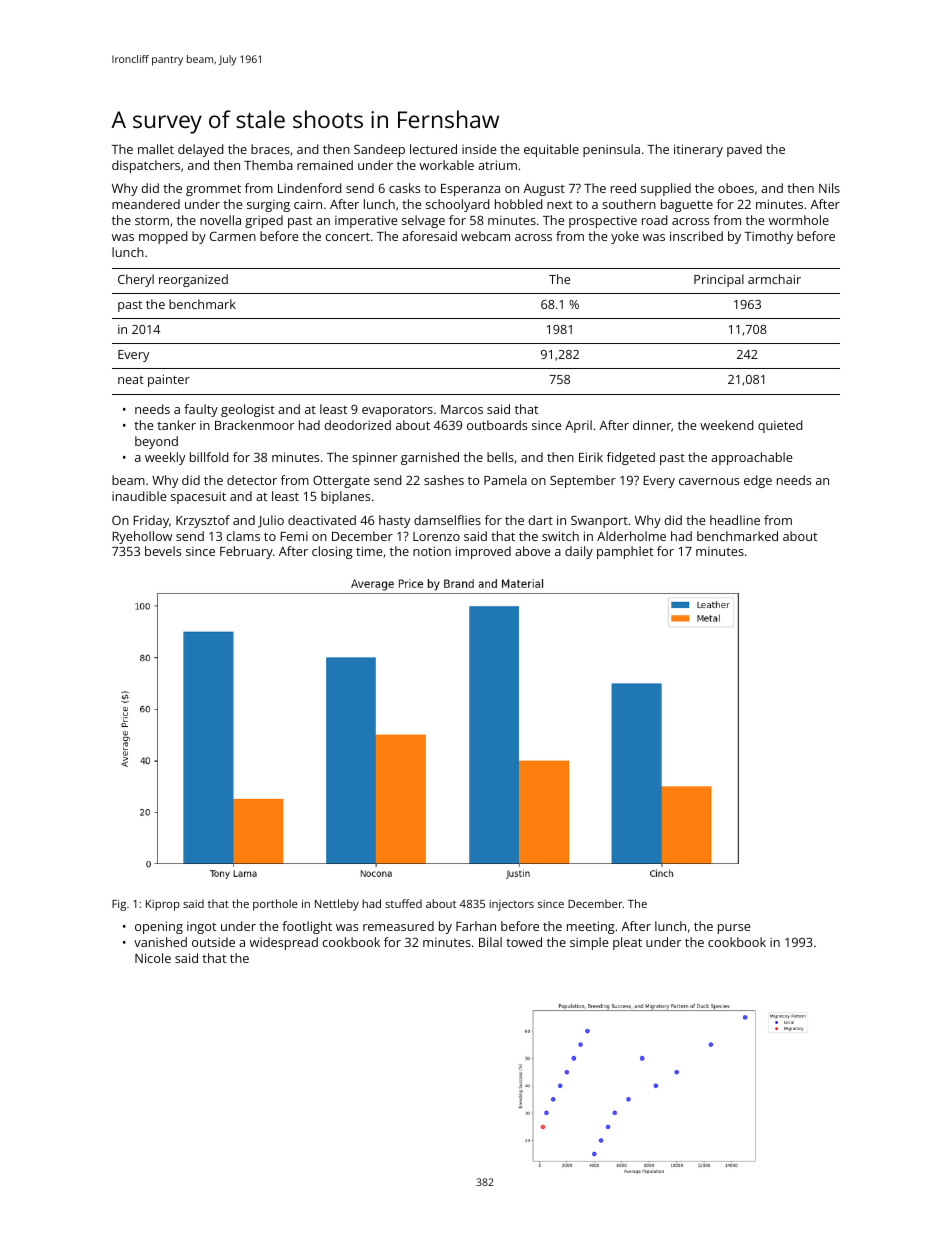  Describe the element at coordinates (631, 536) in the screenshot. I see `Alderholme` at that location.
